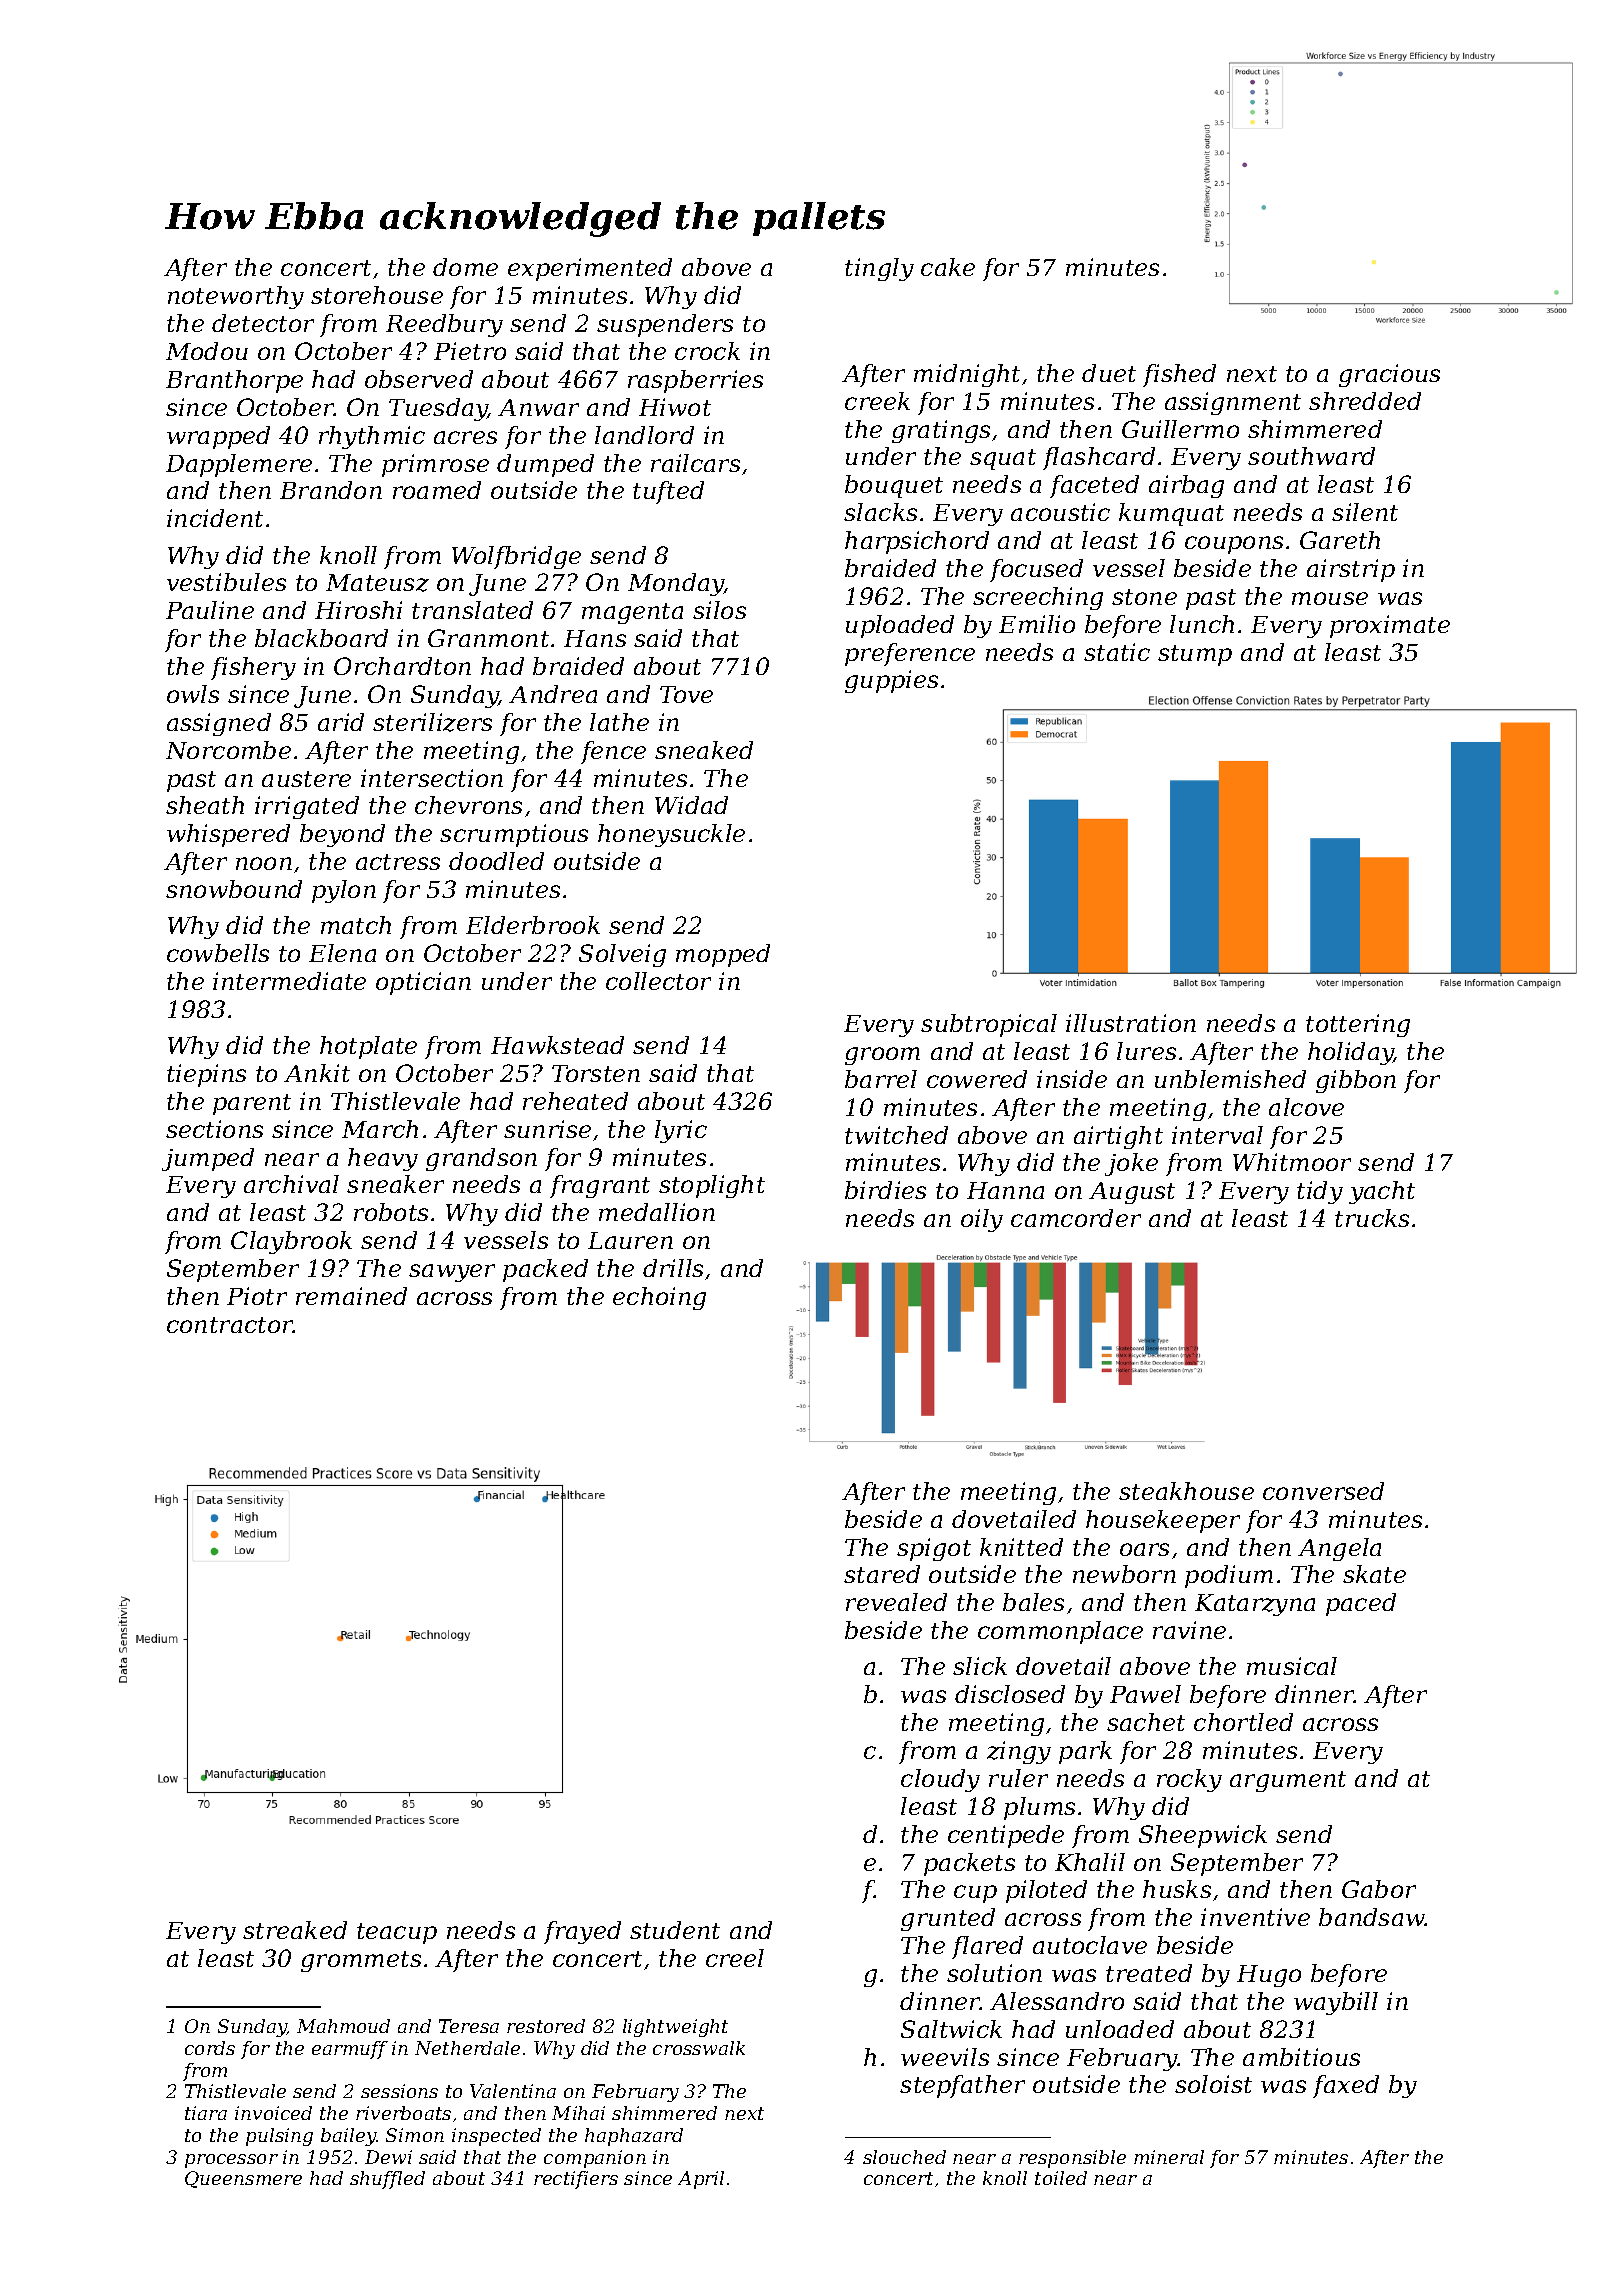  I want to click on toiled, so click(1061, 2178).
